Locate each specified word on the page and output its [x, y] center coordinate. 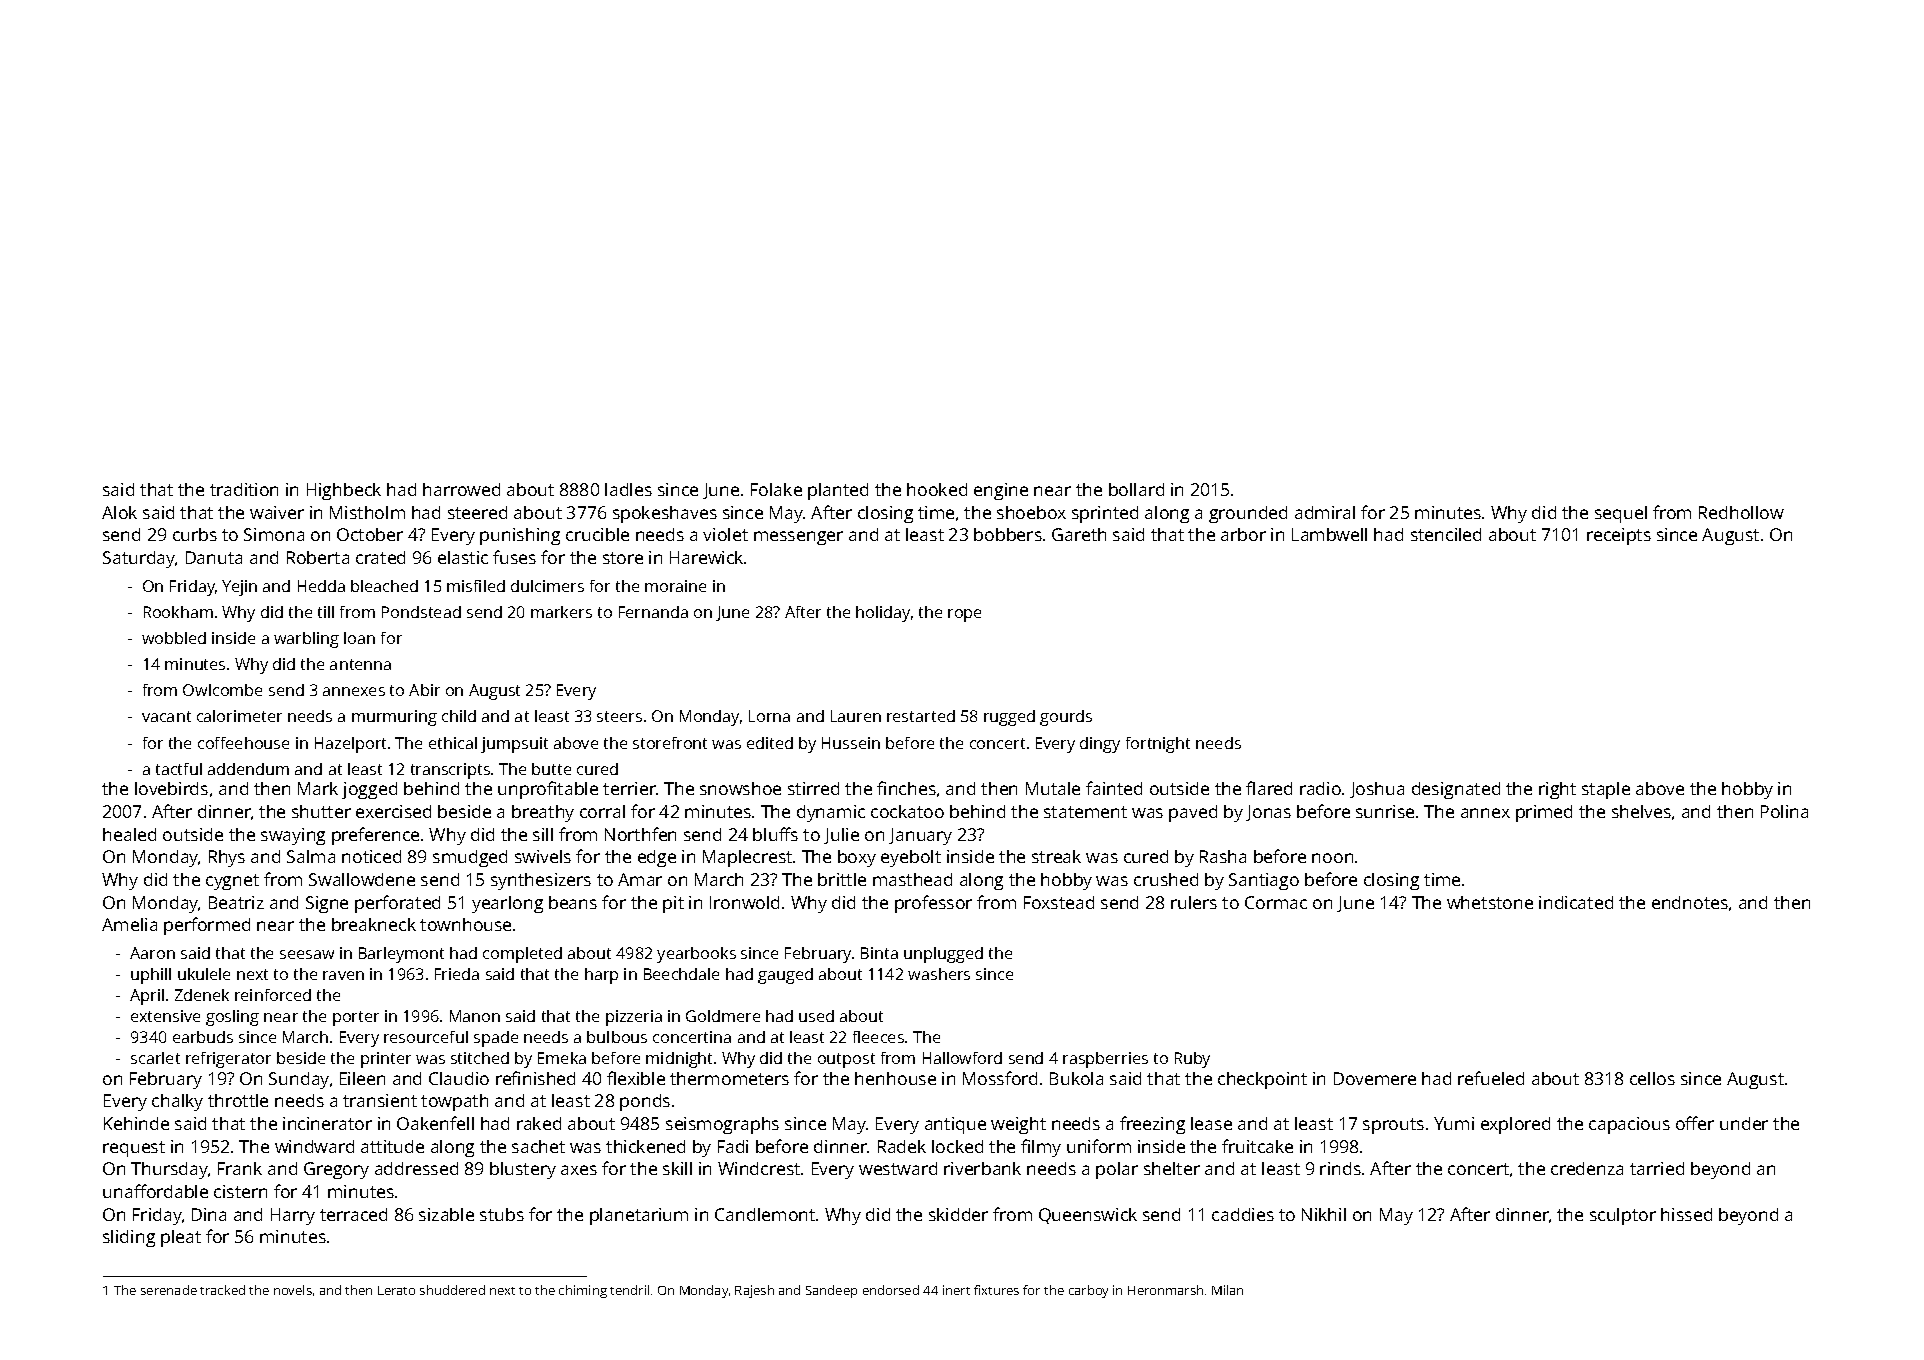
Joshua [1377, 790]
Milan [1227, 1290]
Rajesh [754, 1291]
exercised [393, 811]
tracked [222, 1290]
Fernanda [653, 612]
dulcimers [547, 586]
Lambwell [1329, 534]
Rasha [1223, 856]
